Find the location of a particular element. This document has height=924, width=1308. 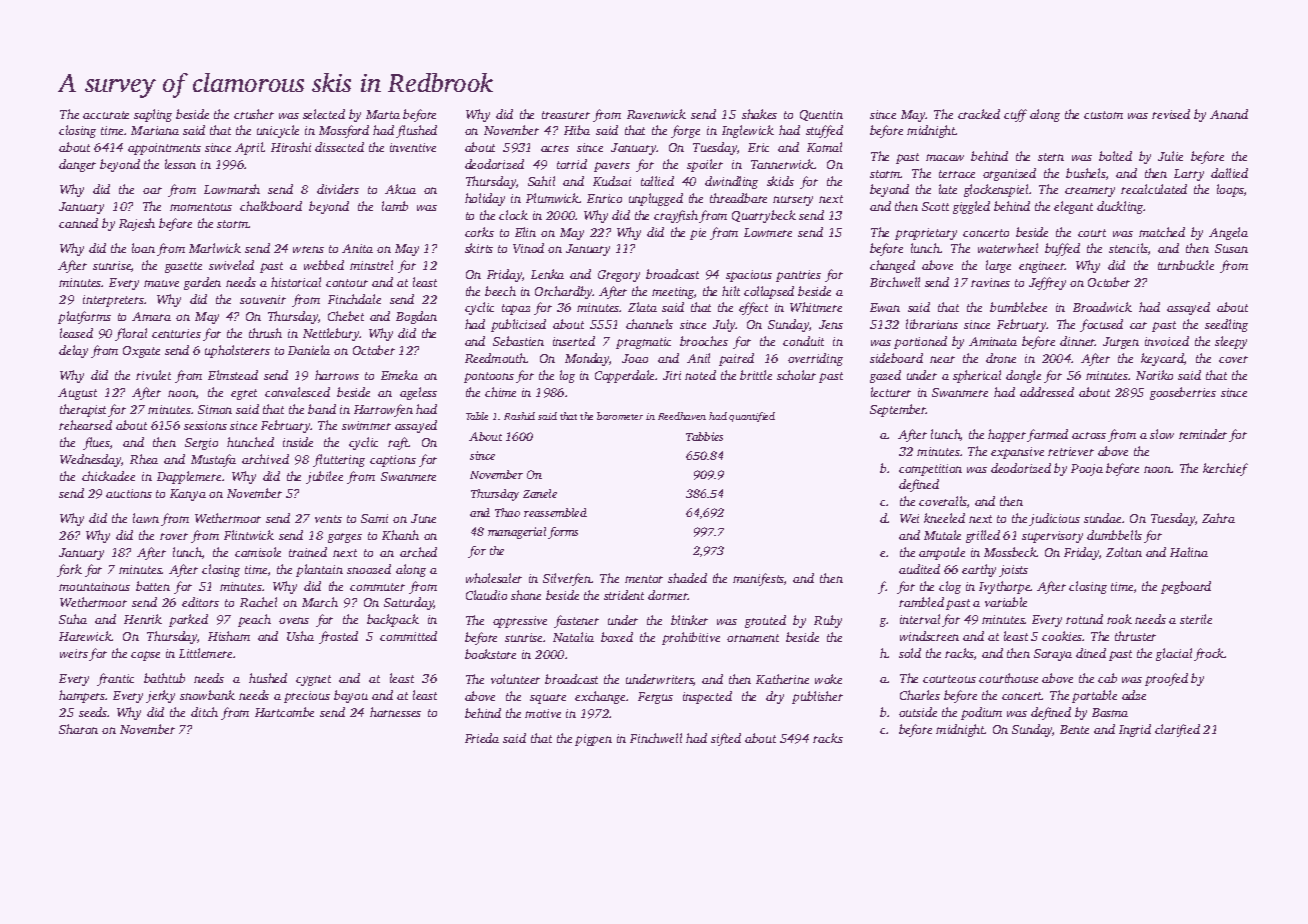

Tabbies is located at coordinates (704, 436).
